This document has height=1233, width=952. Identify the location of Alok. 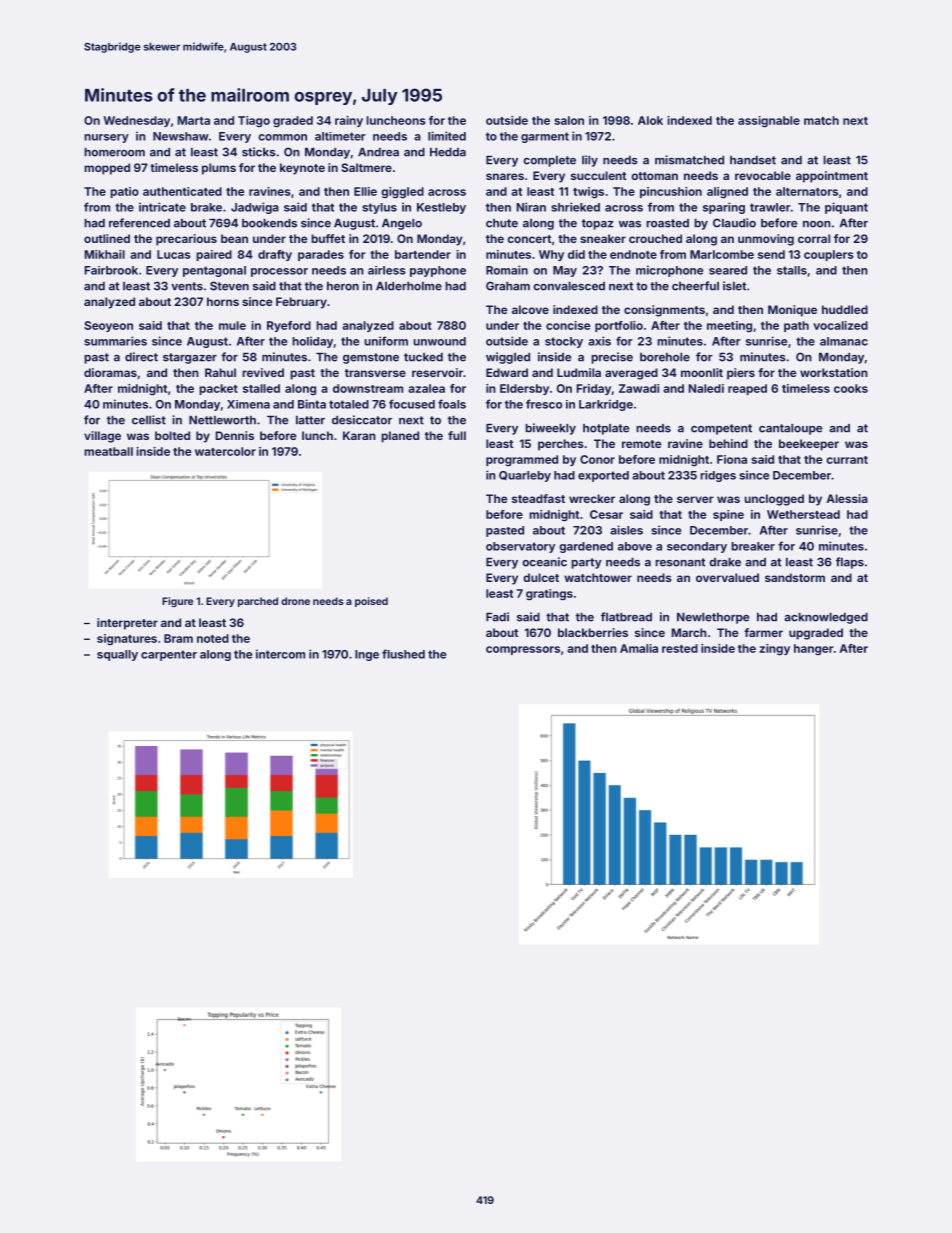
(650, 120).
